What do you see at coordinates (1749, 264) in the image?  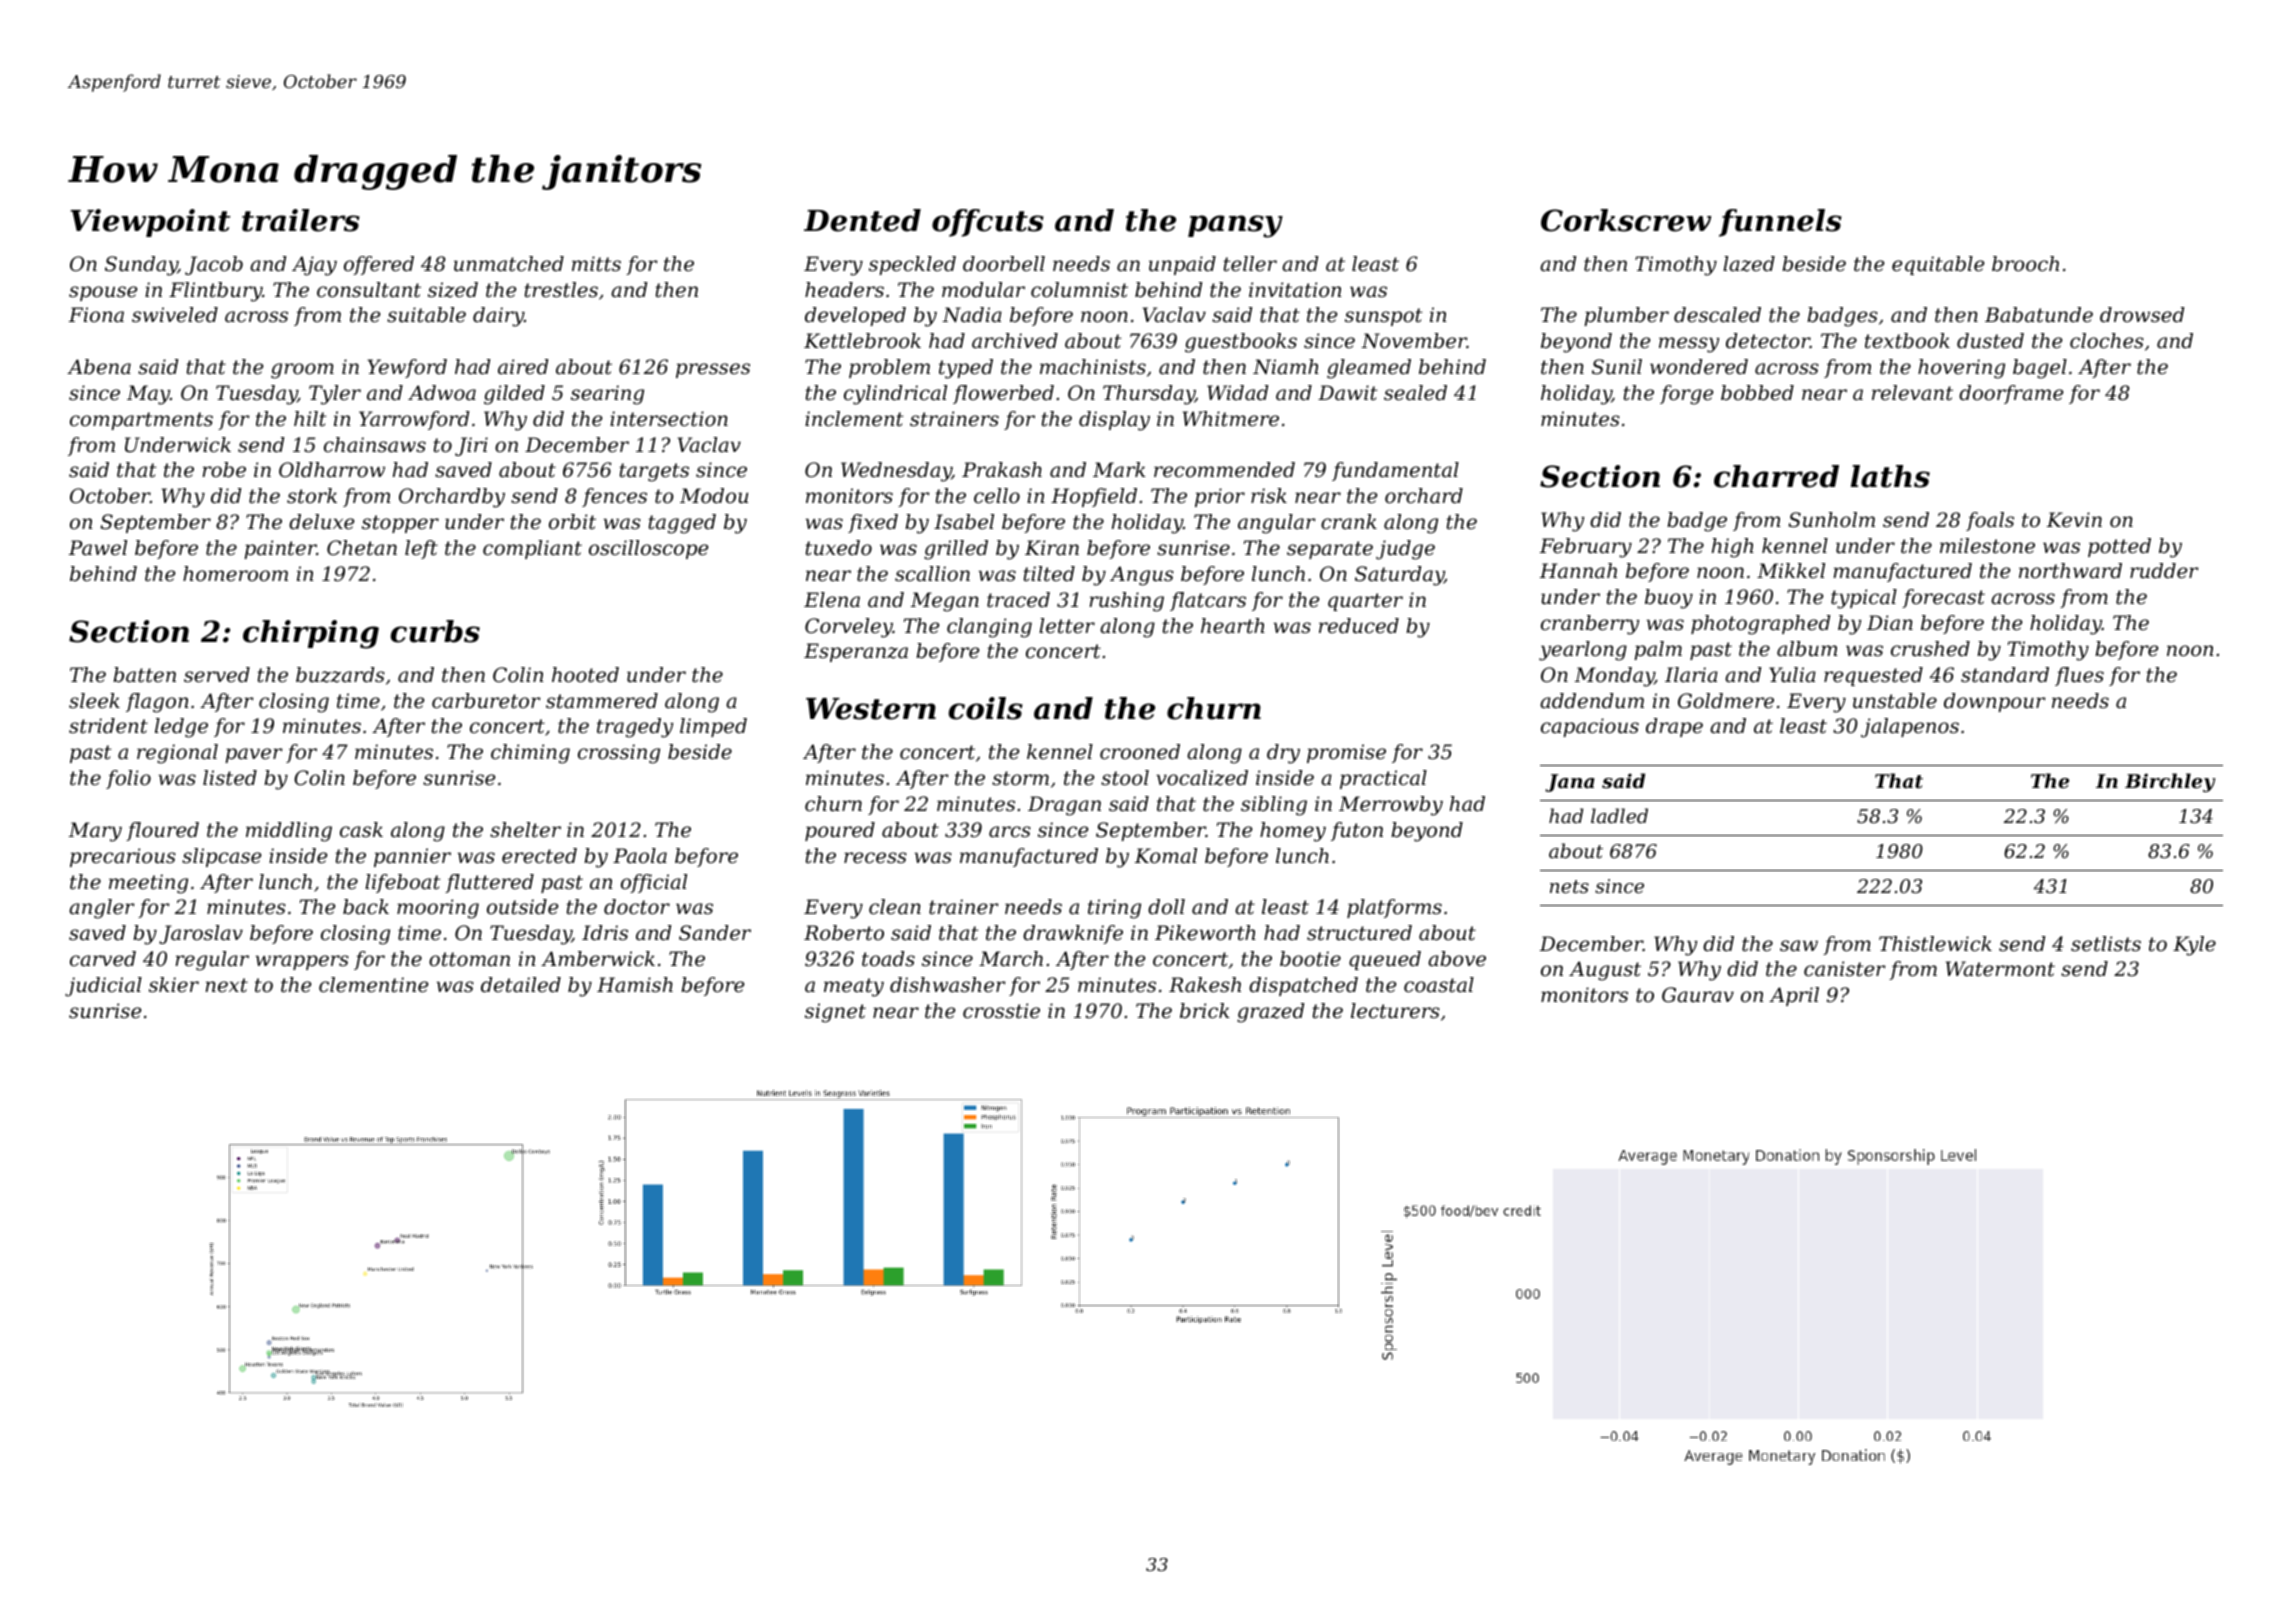 I see `lazed` at bounding box center [1749, 264].
